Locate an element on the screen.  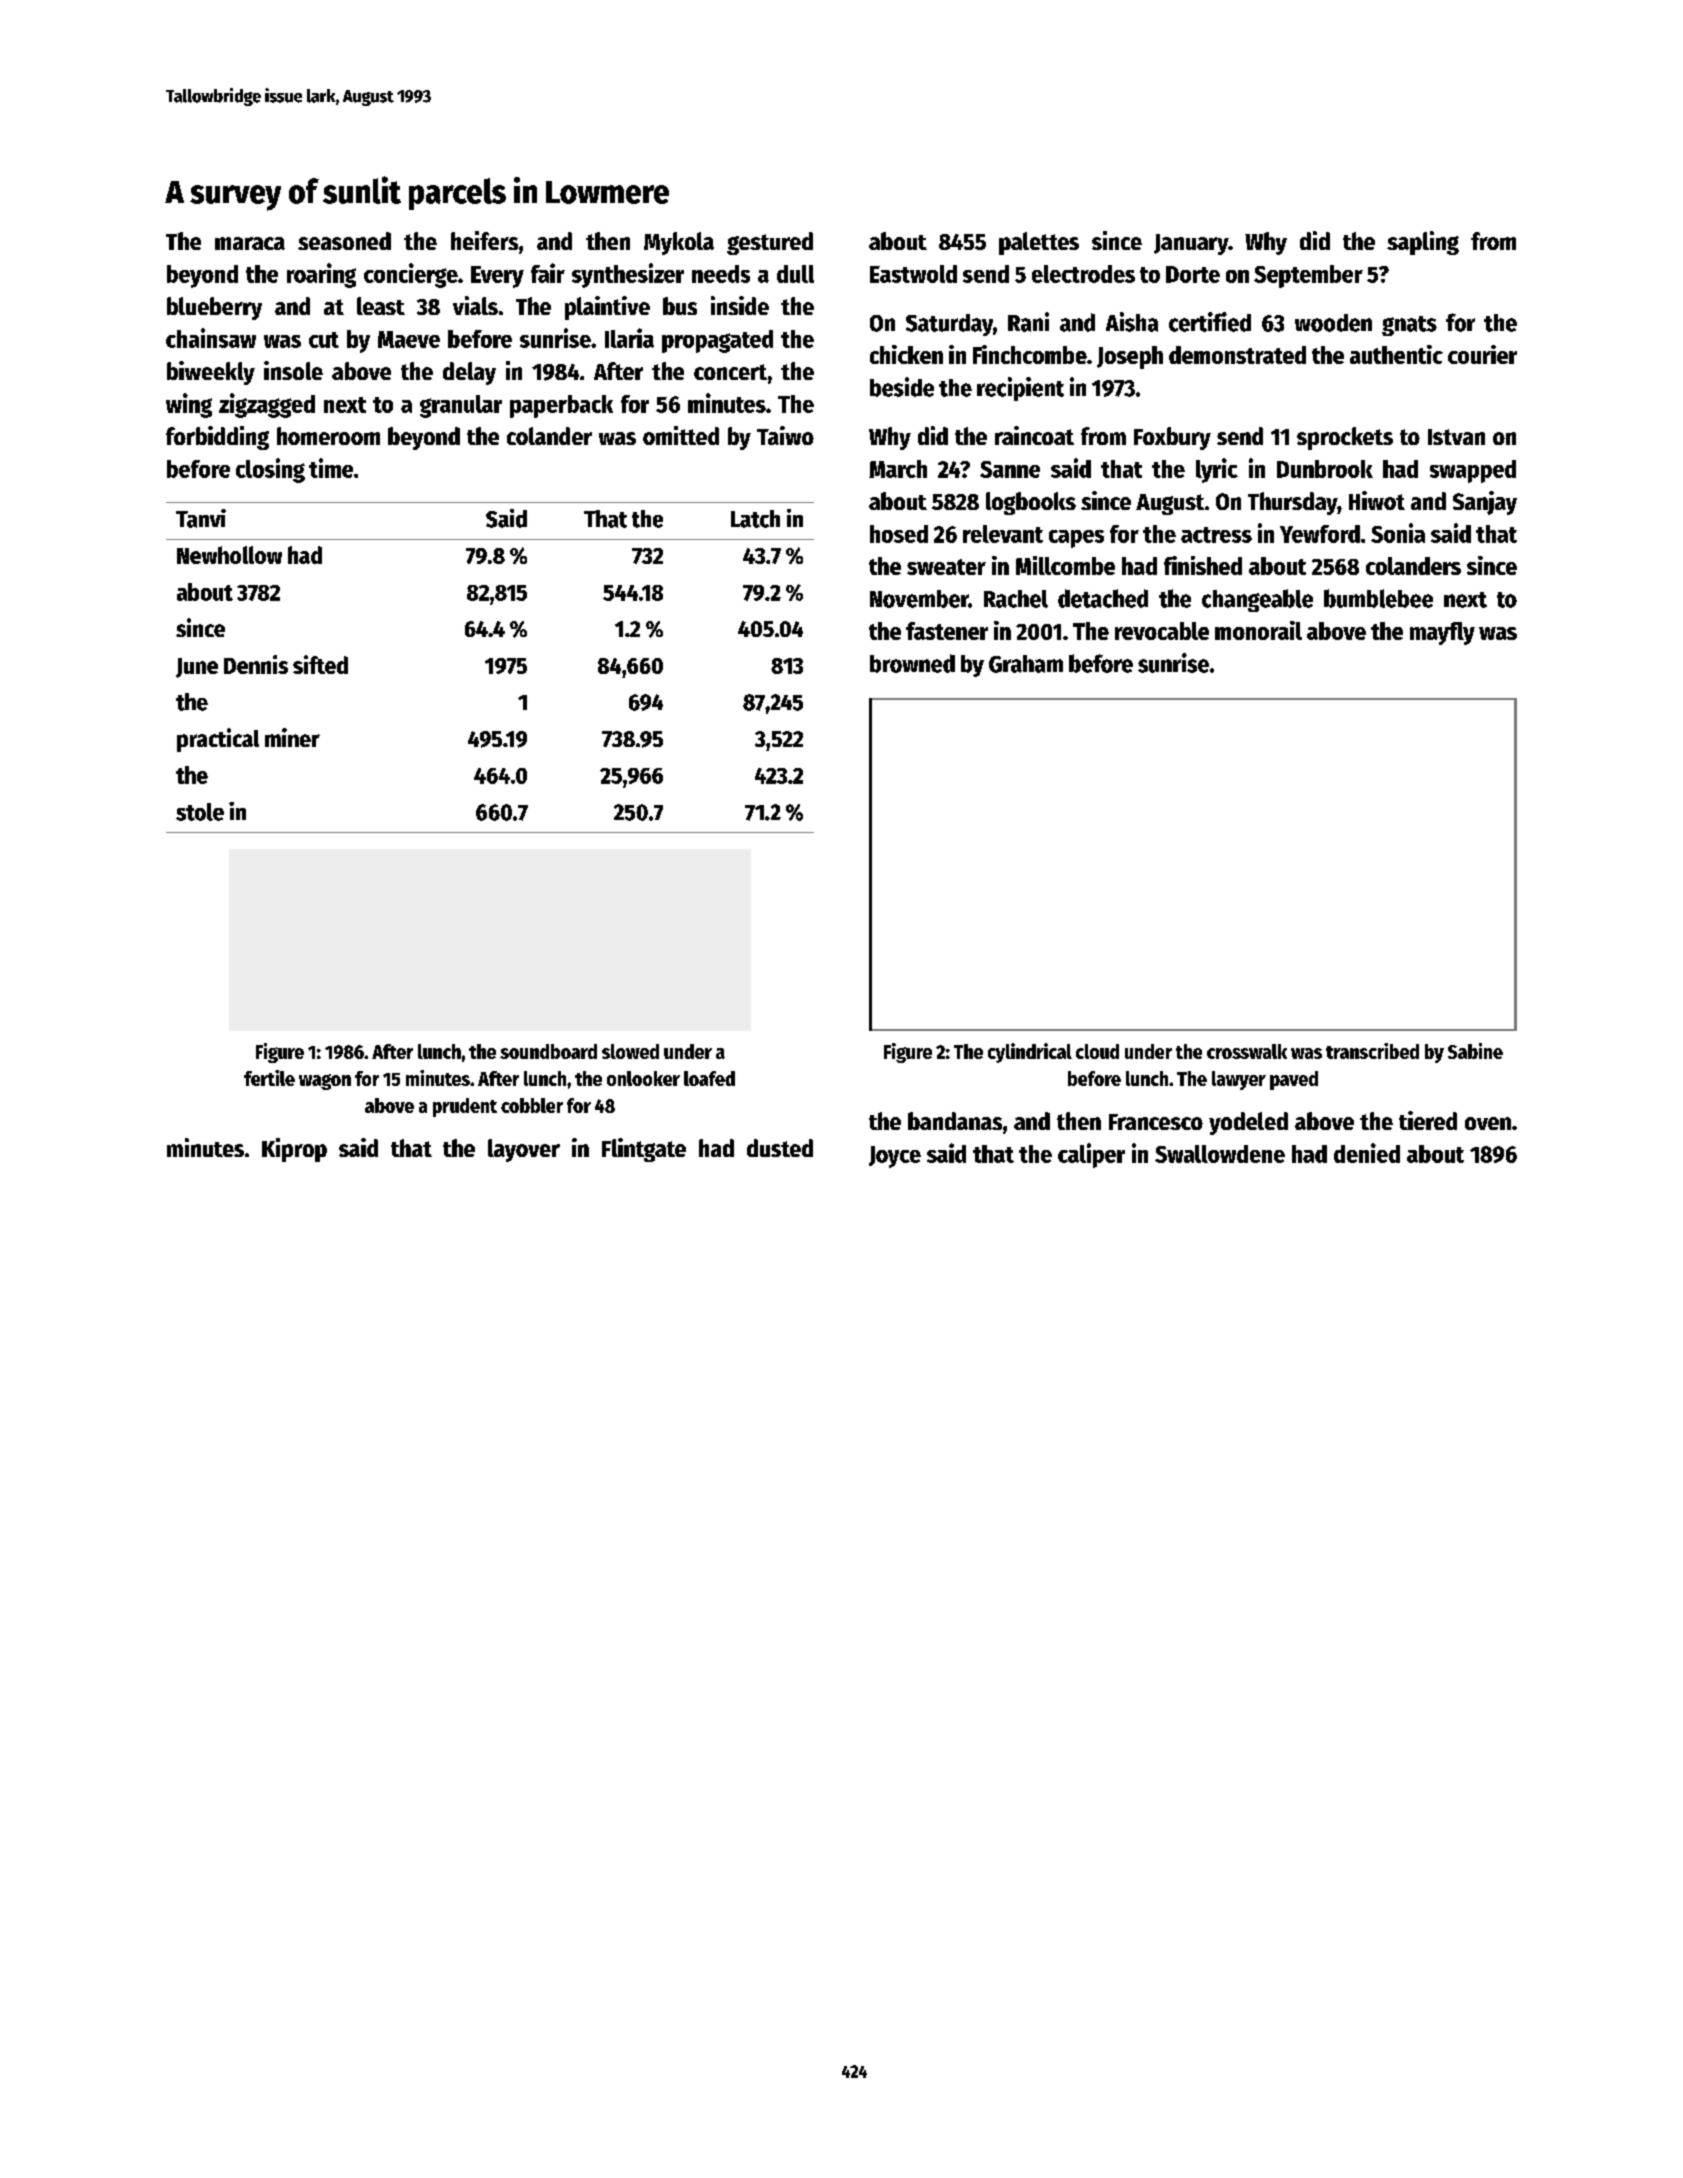
Kiprop is located at coordinates (294, 1150).
